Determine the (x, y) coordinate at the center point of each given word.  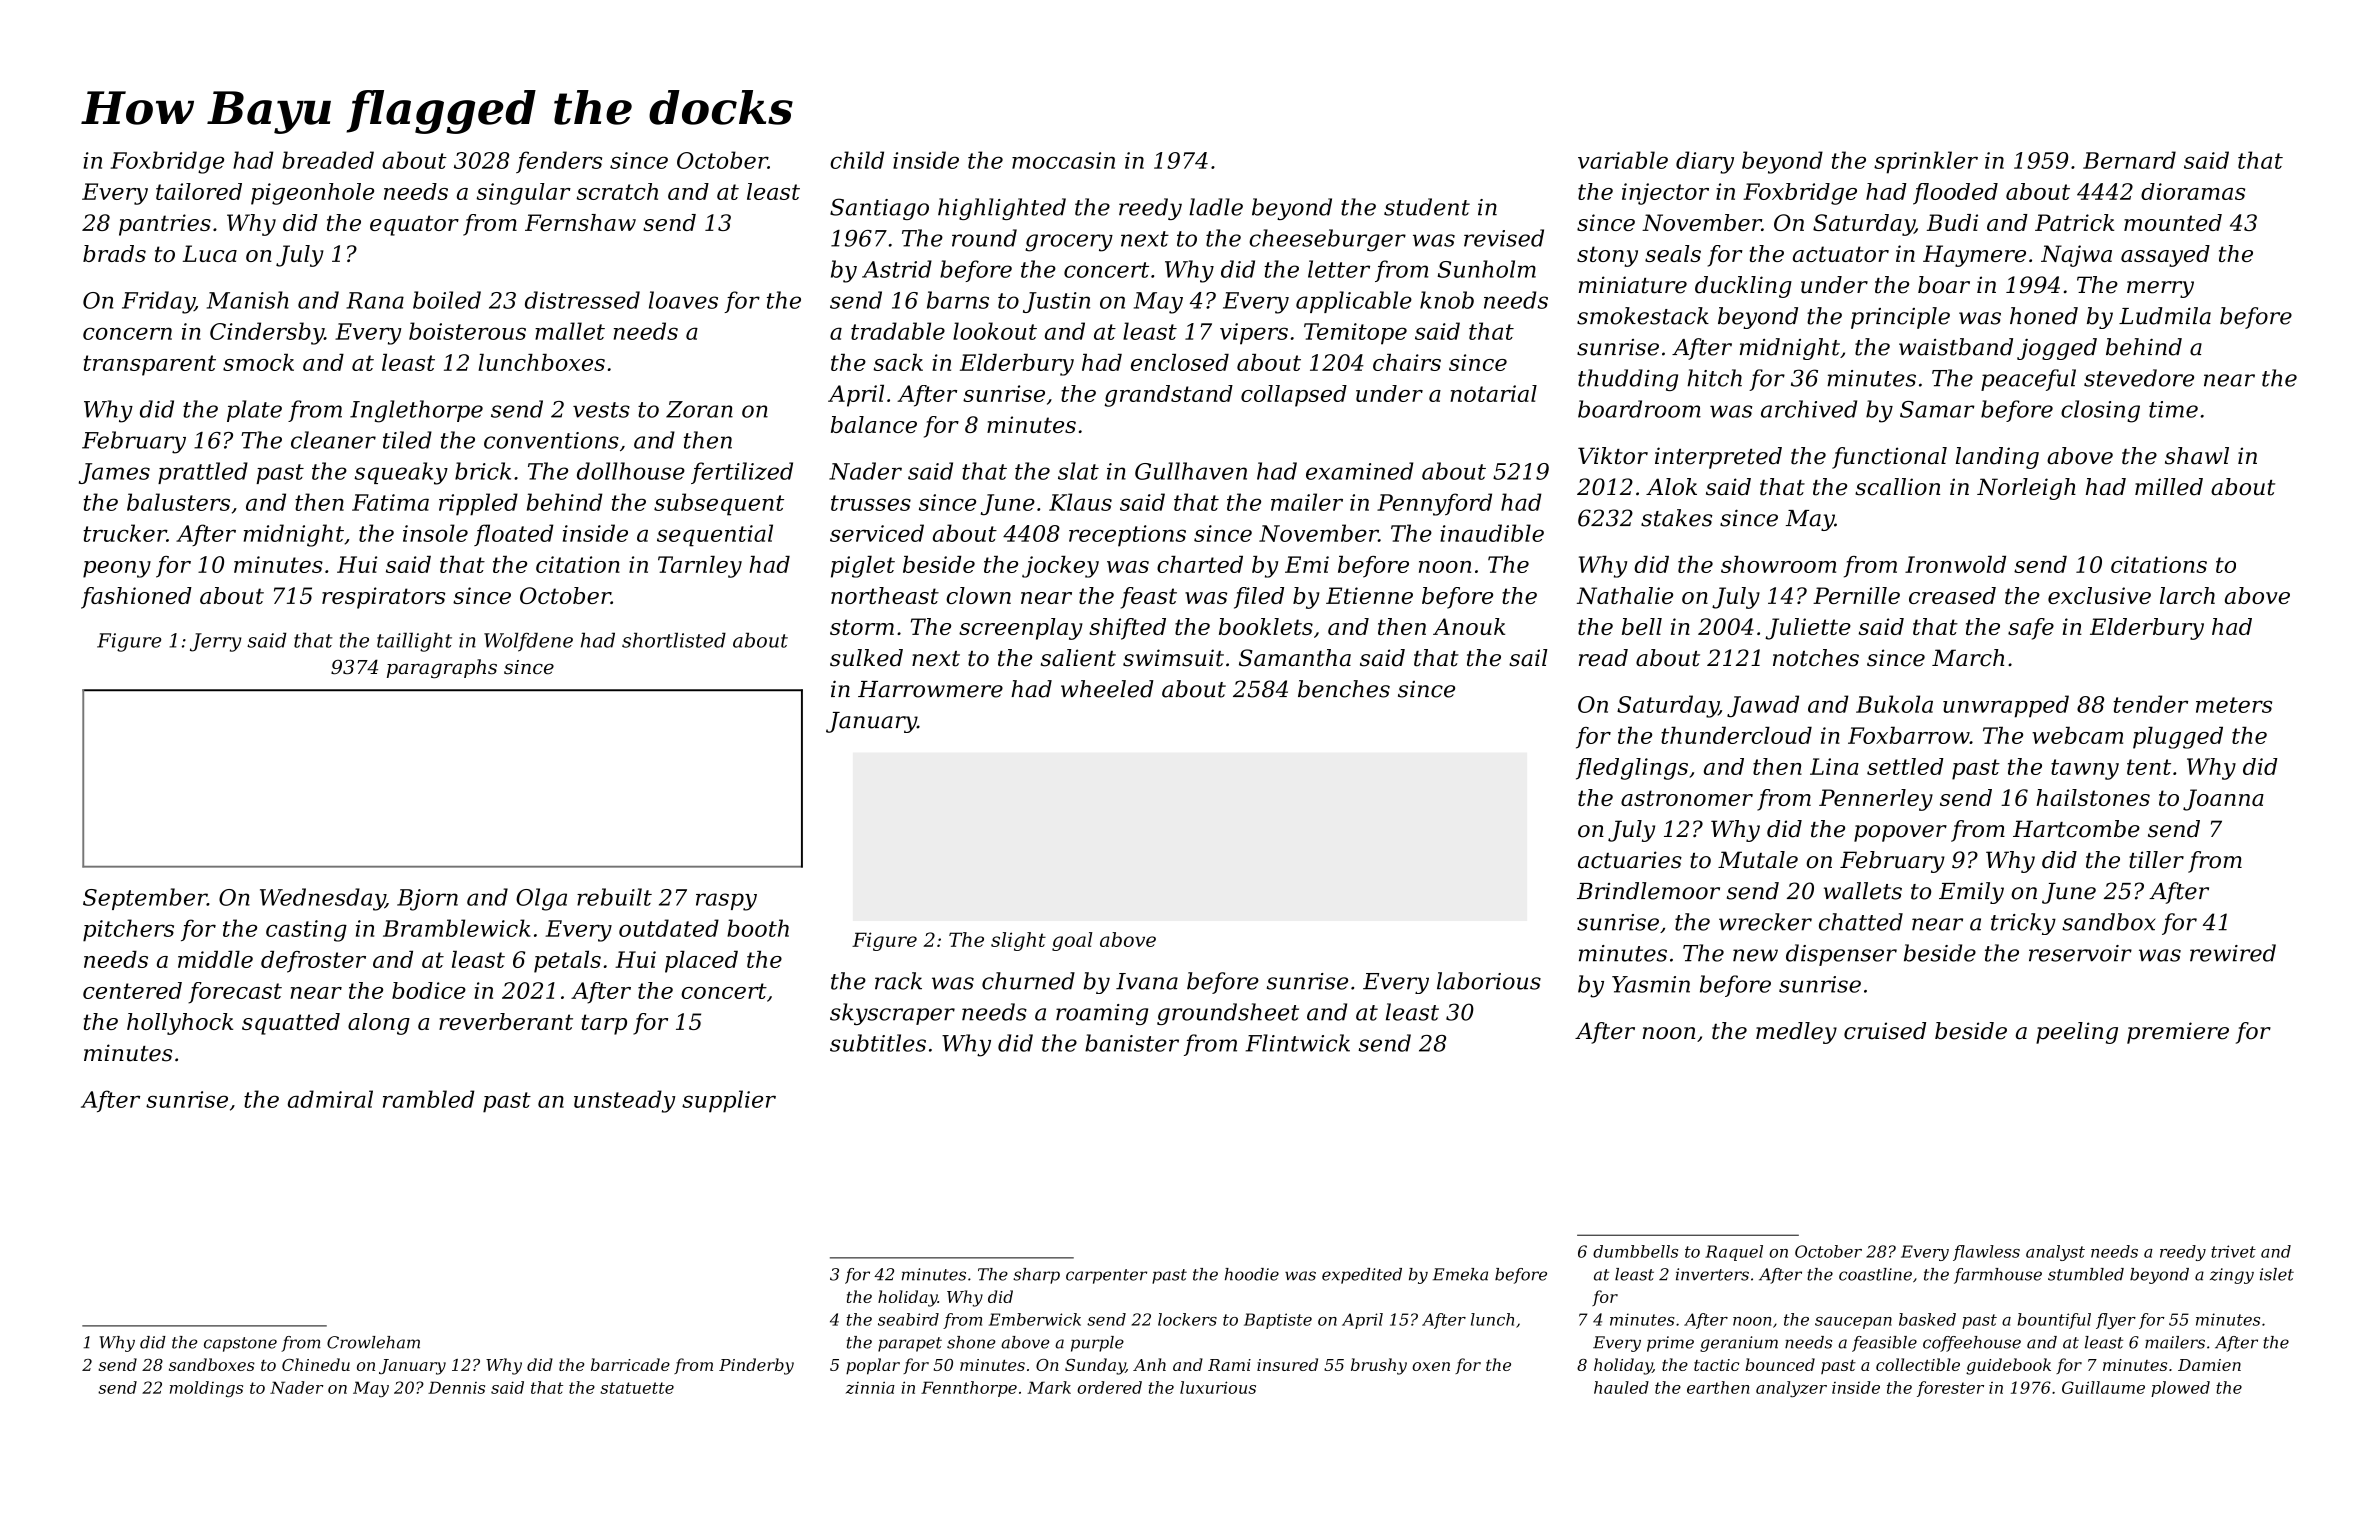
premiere (2178, 1033)
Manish (248, 300)
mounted (2173, 222)
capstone (240, 1344)
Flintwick (1297, 1043)
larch (2187, 595)
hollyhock (180, 1024)
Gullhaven (1191, 471)
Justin (1056, 302)
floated (513, 535)
